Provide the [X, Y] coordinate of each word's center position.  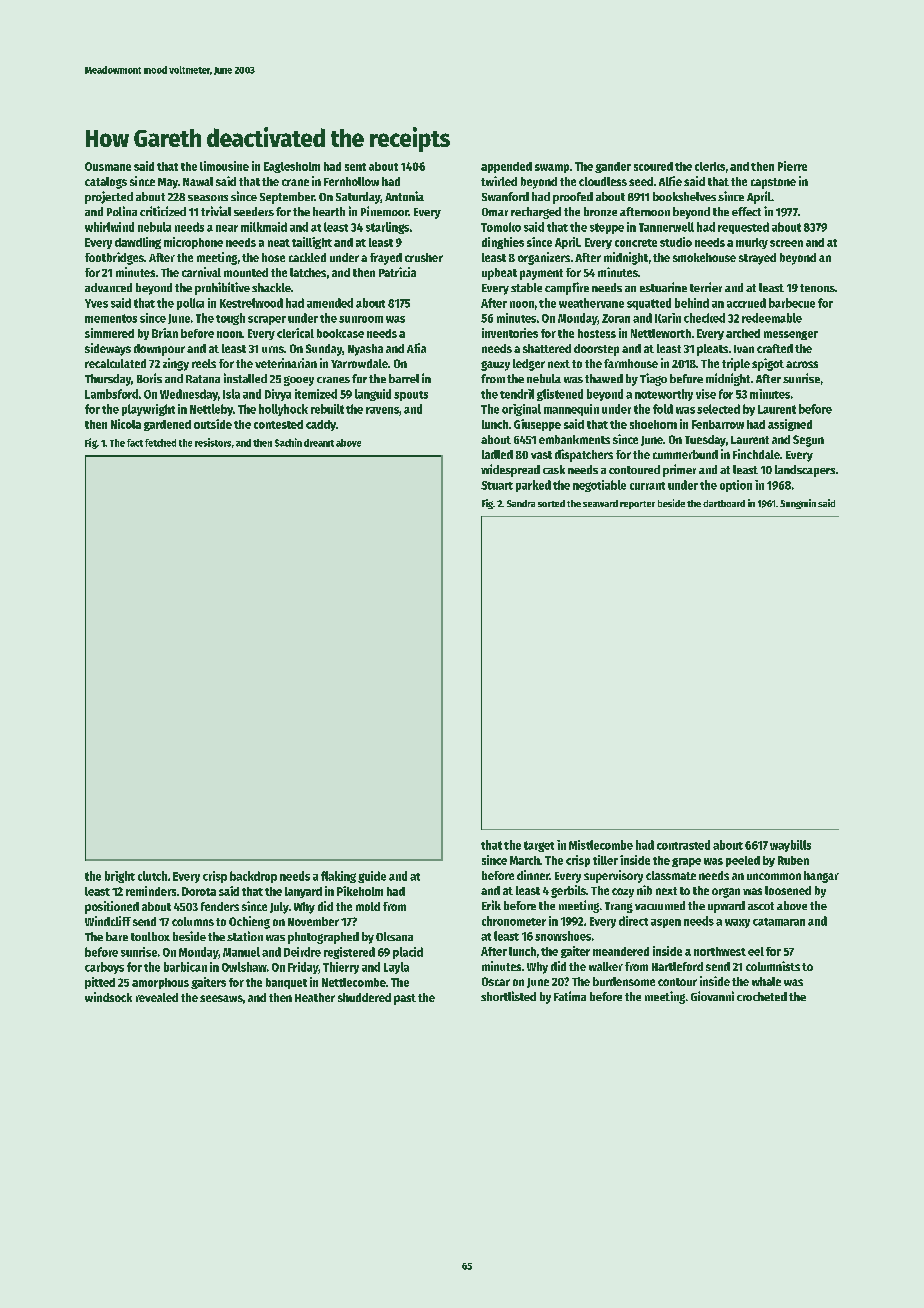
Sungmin [798, 504]
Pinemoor [385, 211]
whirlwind [109, 227]
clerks [710, 166]
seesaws [221, 998]
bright [120, 877]
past [405, 999]
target [539, 846]
